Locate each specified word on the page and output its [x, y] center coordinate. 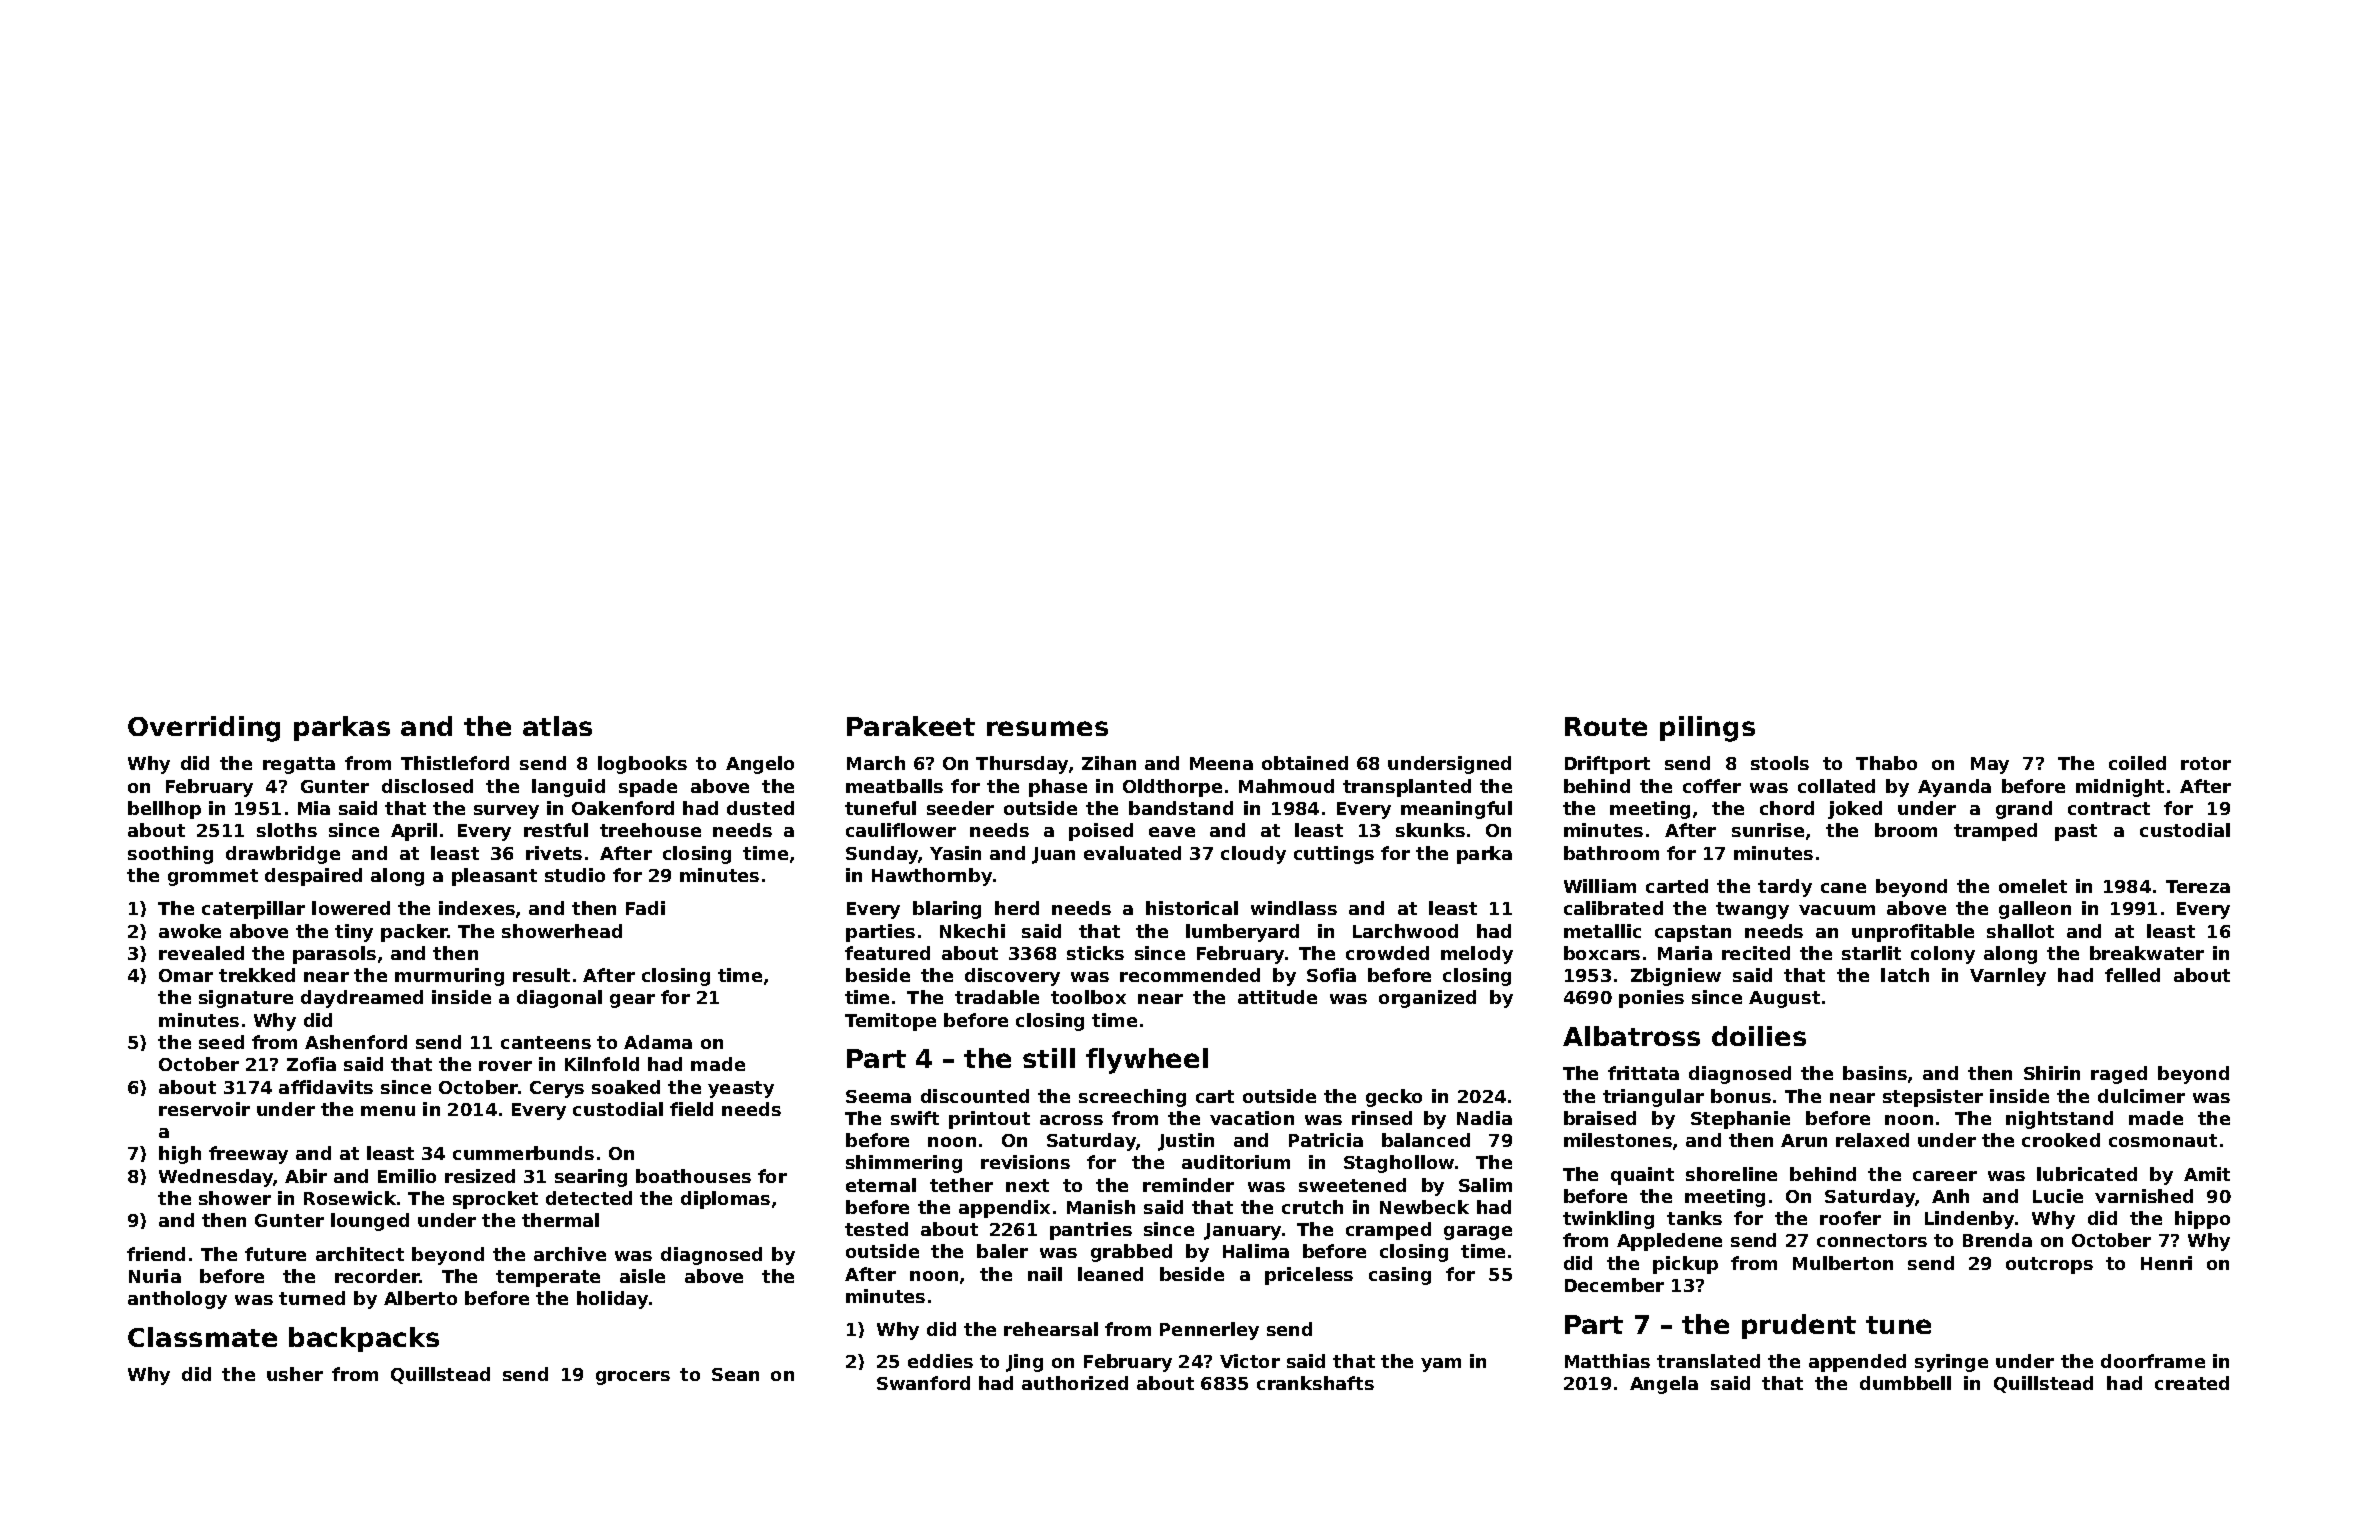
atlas [557, 726]
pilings [1707, 729]
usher [295, 1374]
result [541, 975]
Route [1606, 726]
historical [1192, 908]
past [2076, 832]
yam [1441, 1365]
